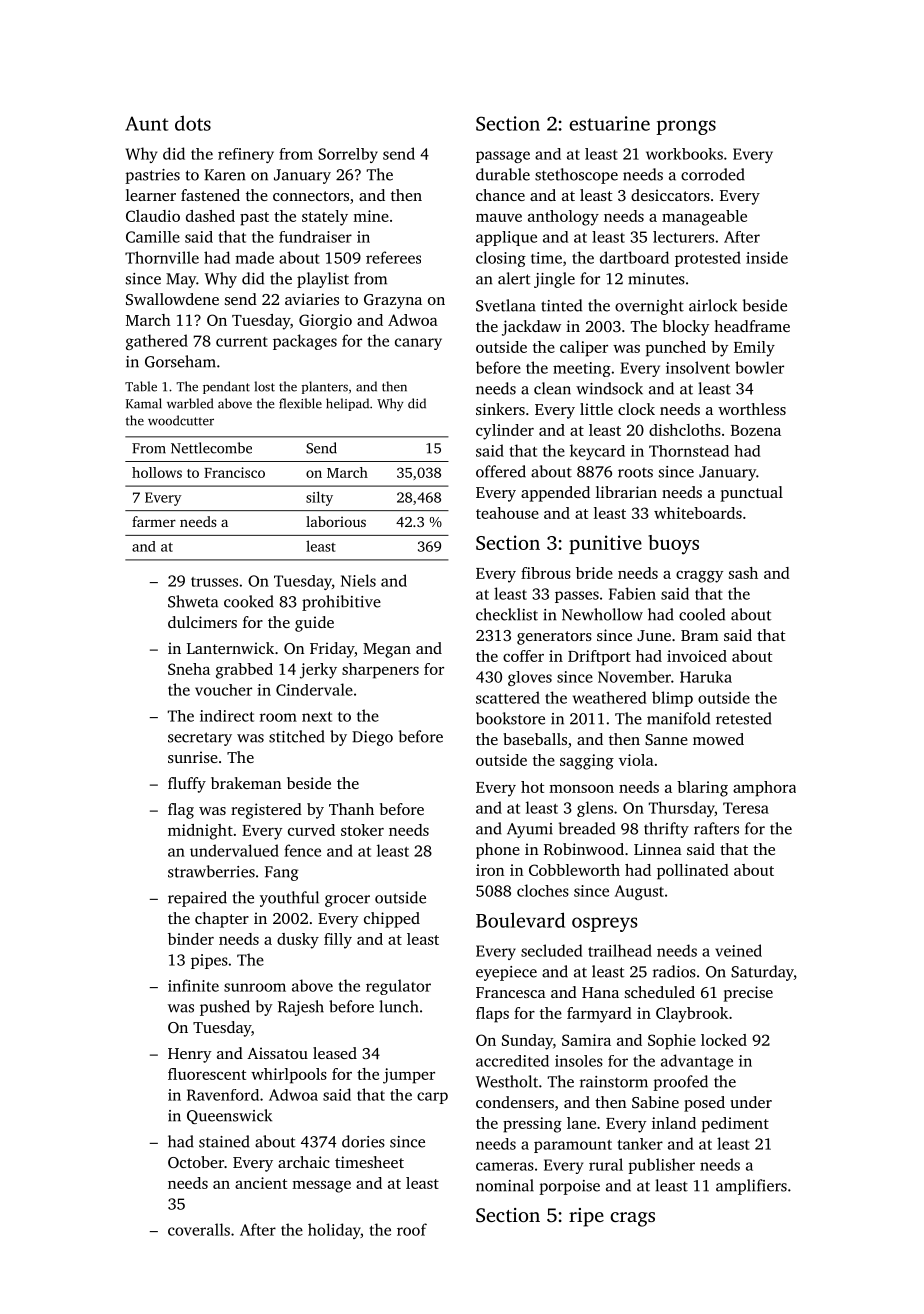  What do you see at coordinates (507, 513) in the screenshot?
I see `teahouse` at bounding box center [507, 513].
